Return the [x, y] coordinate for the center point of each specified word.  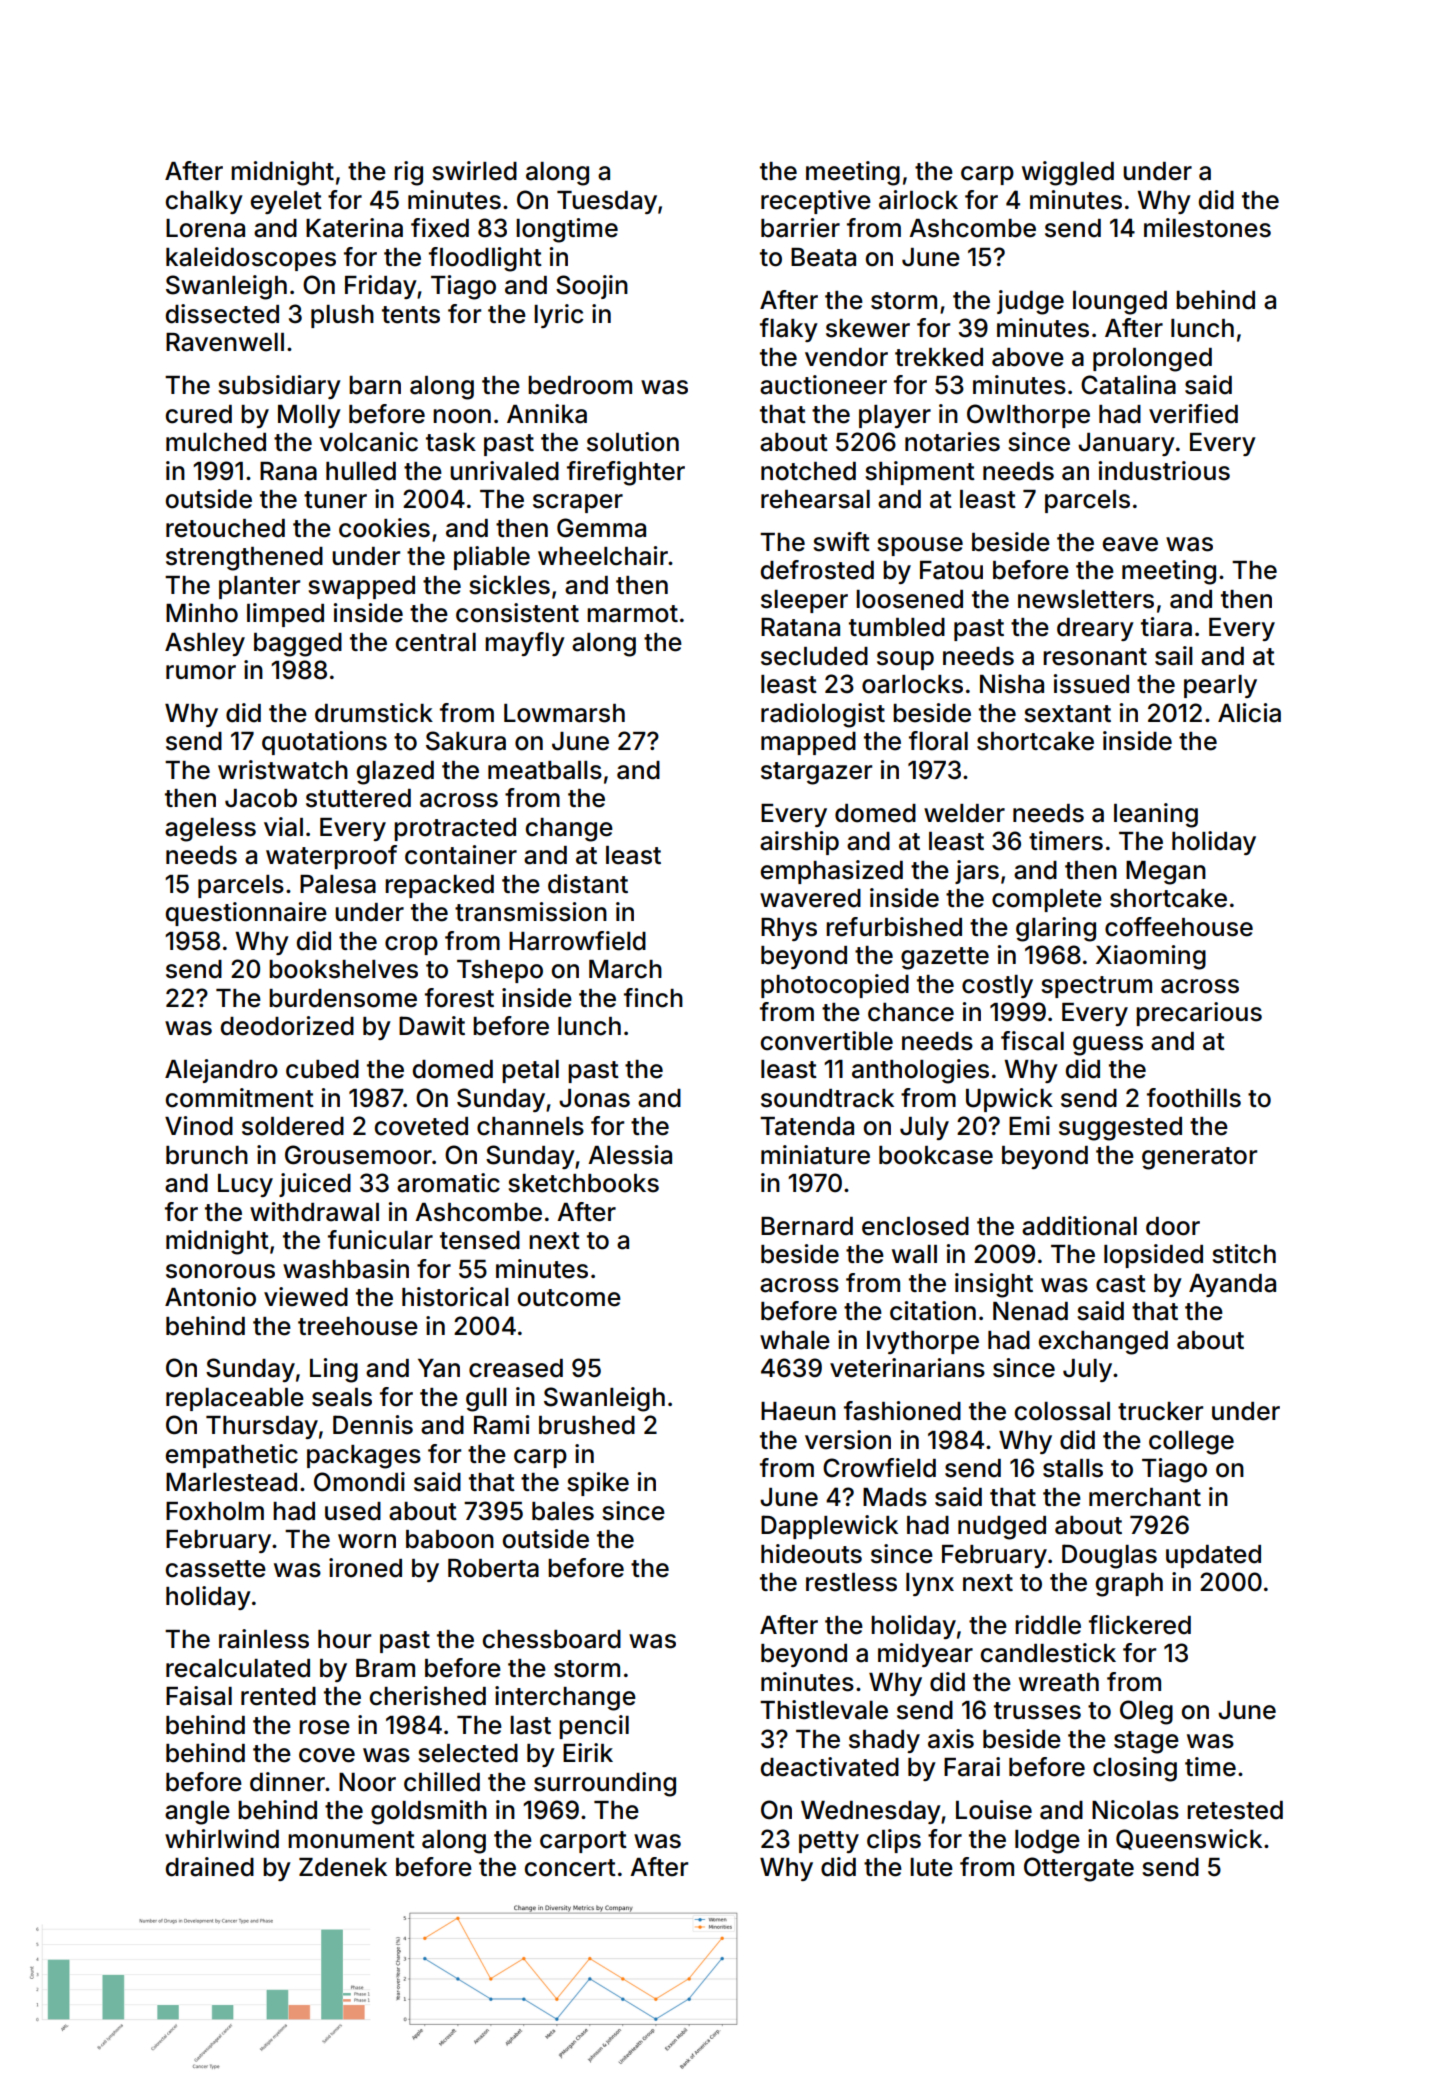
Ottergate [1079, 1869]
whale [795, 1340]
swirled [475, 171]
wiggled [1068, 173]
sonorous [220, 1271]
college [1191, 1443]
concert [570, 1868]
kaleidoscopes [251, 259]
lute [931, 1867]
